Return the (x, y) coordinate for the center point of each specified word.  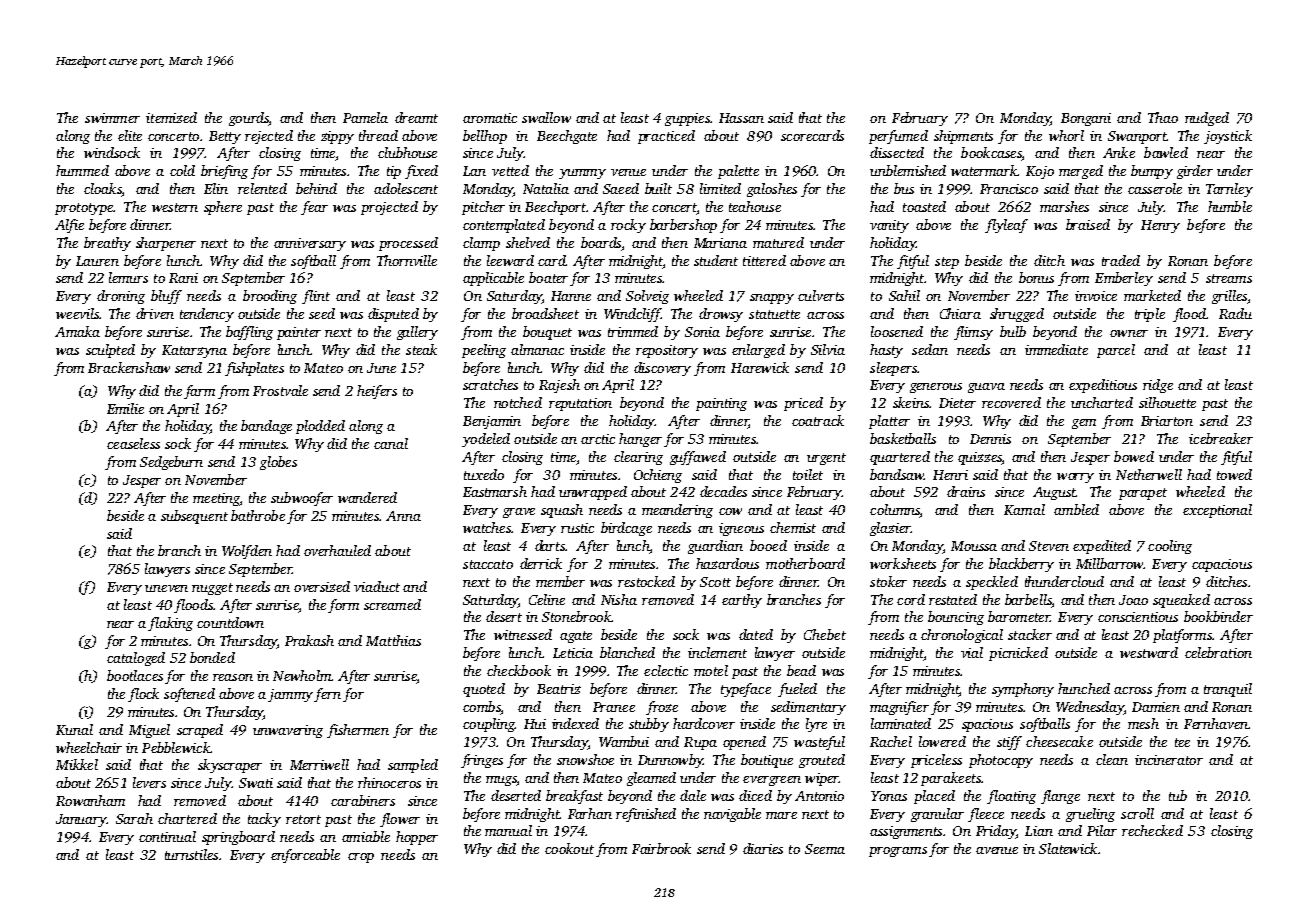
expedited (1102, 547)
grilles (1229, 297)
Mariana (720, 243)
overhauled (337, 550)
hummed (82, 170)
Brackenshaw (129, 367)
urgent (826, 459)
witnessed (523, 634)
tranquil (1228, 690)
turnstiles (191, 854)
